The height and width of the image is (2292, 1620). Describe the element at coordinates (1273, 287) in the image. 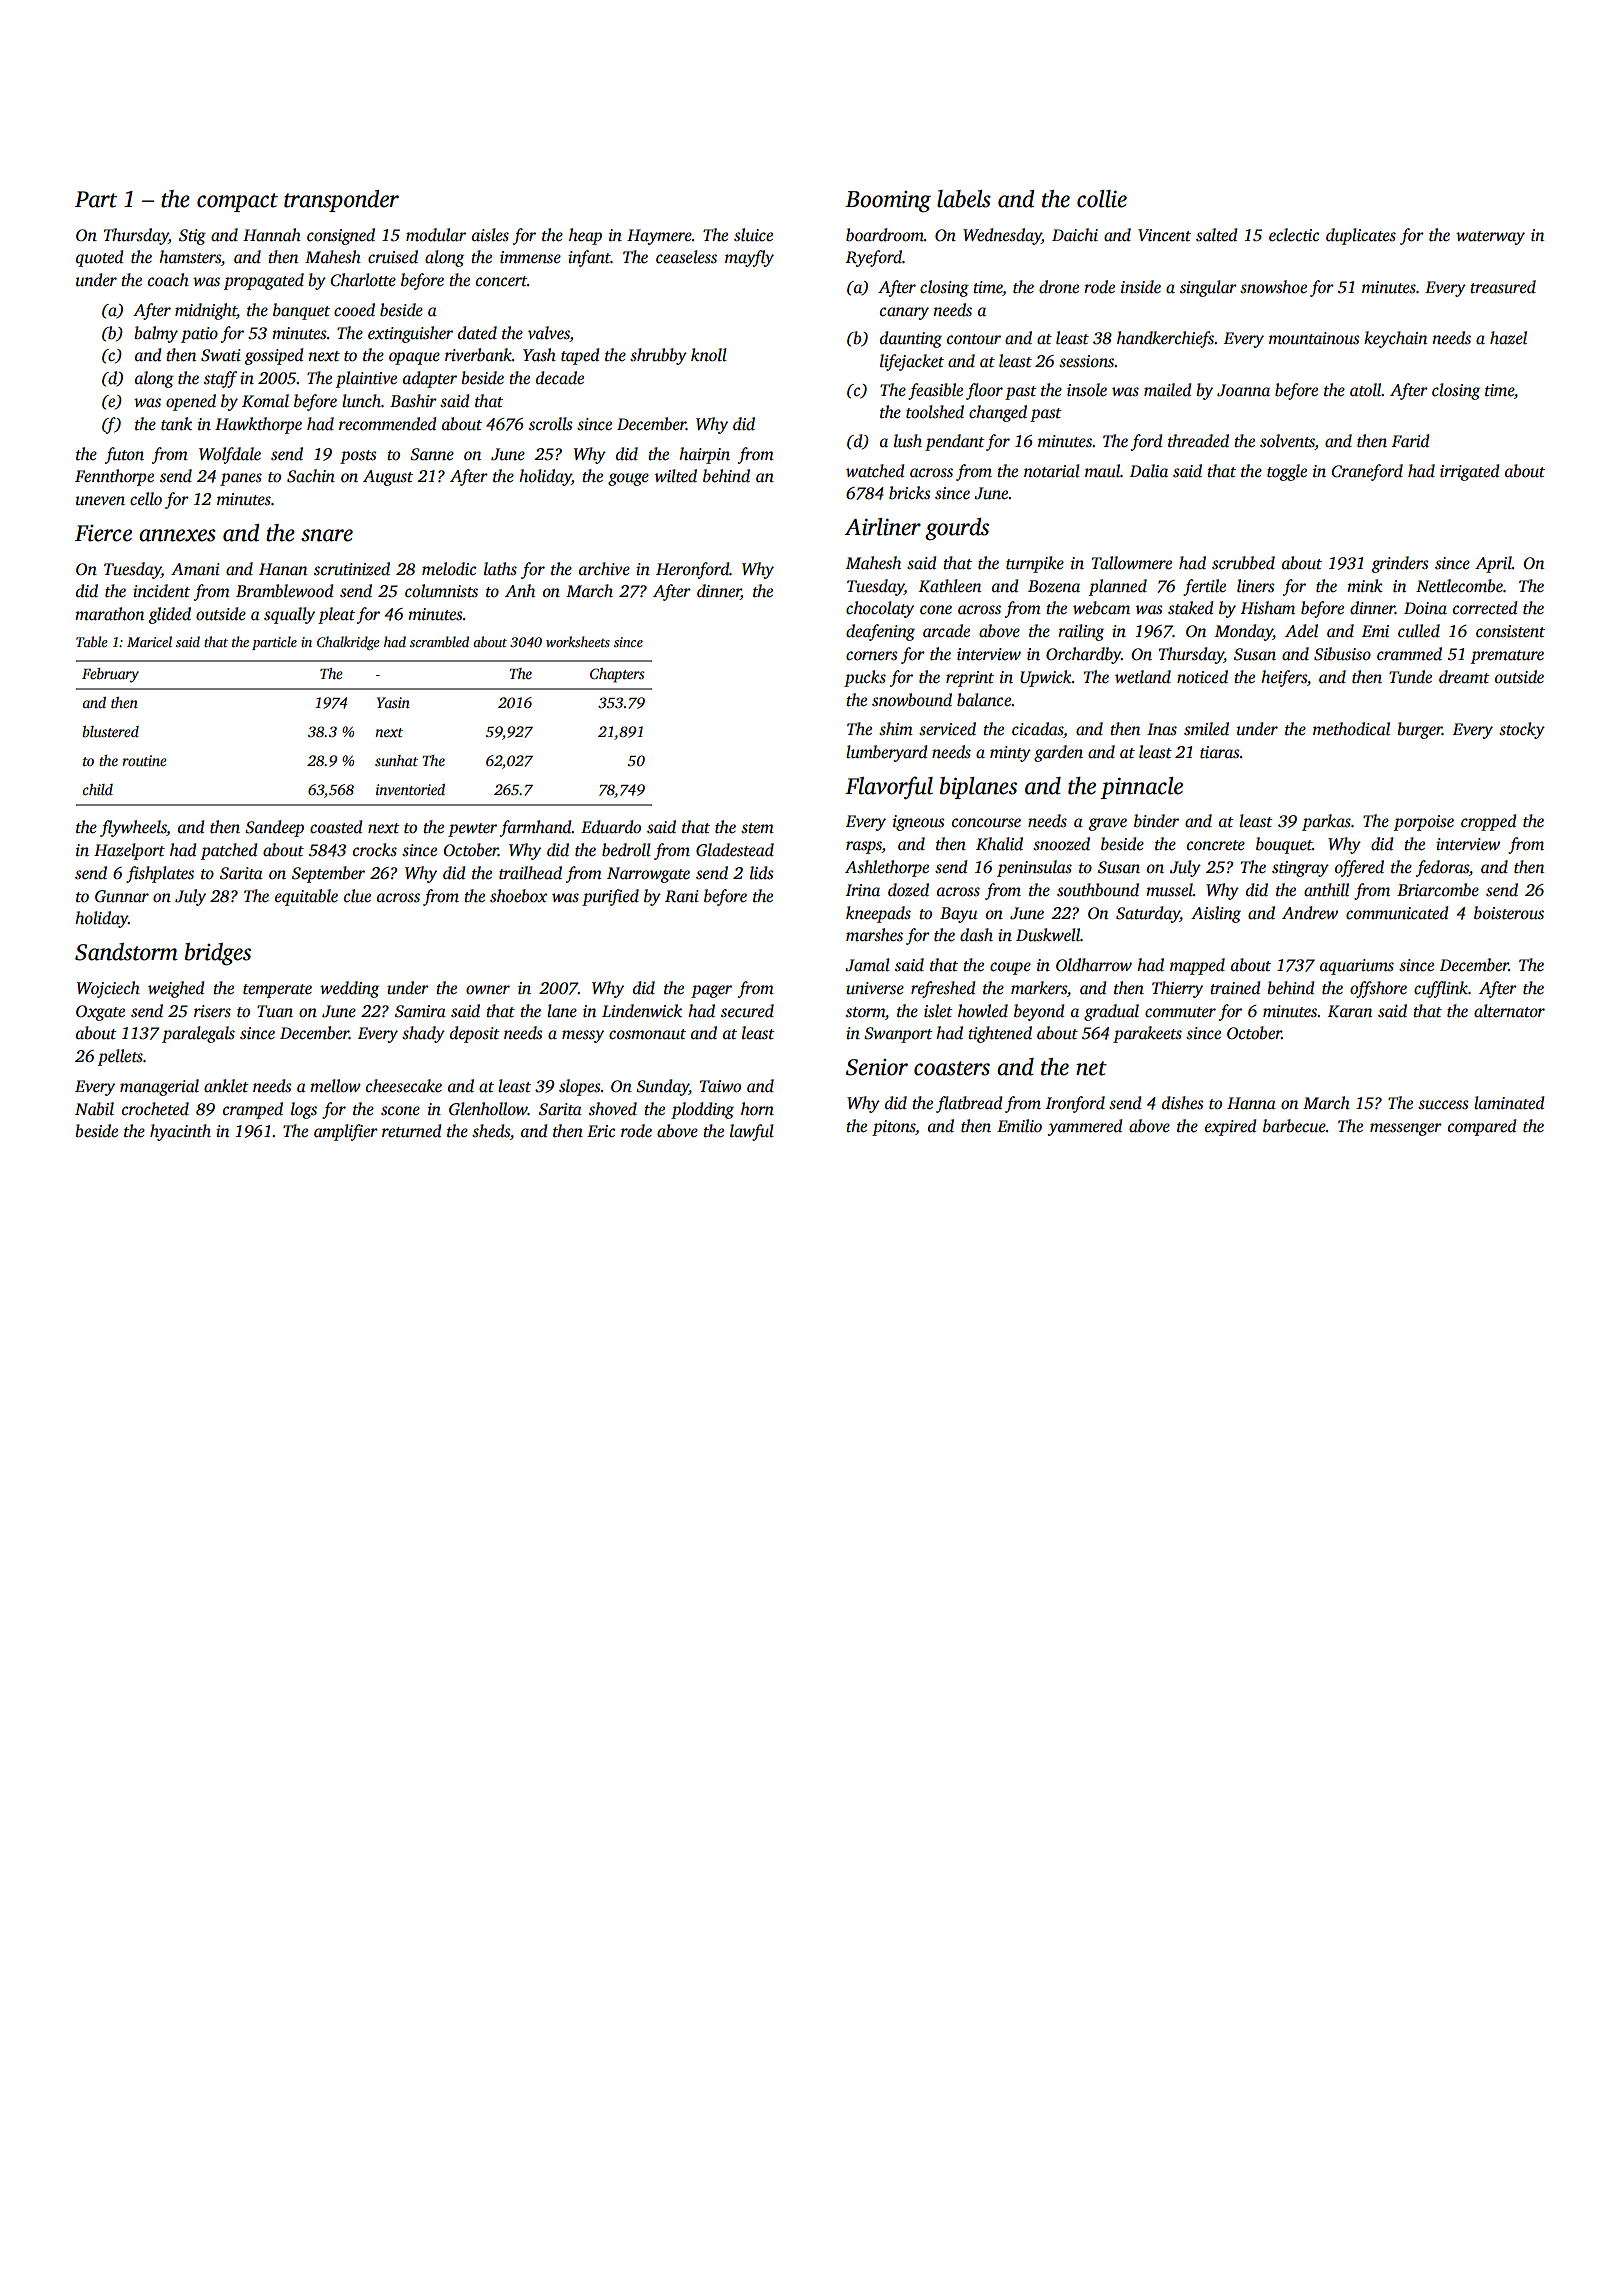

I see `snowshoe` at that location.
